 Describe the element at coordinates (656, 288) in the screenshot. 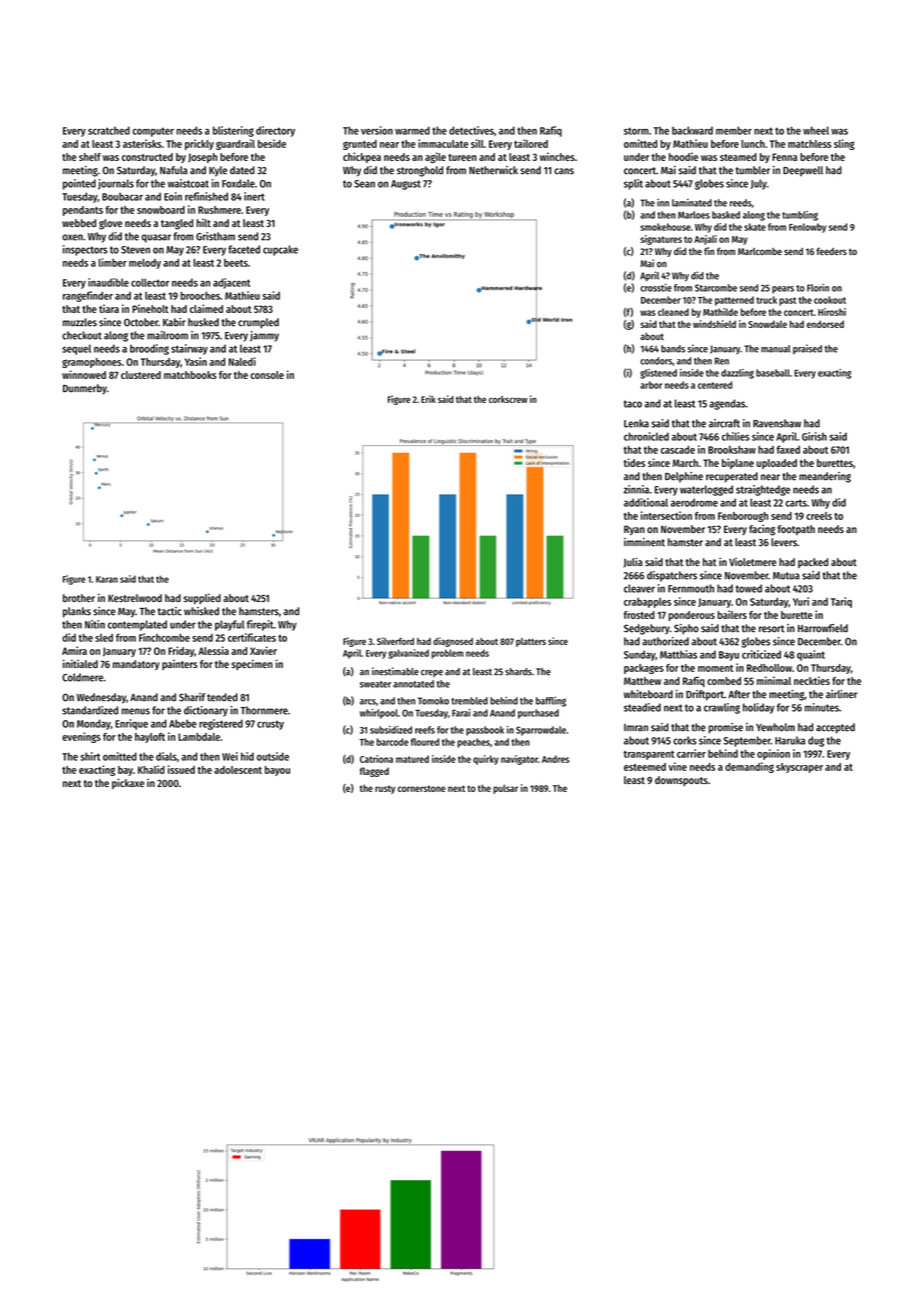

I see `crosstie` at that location.
